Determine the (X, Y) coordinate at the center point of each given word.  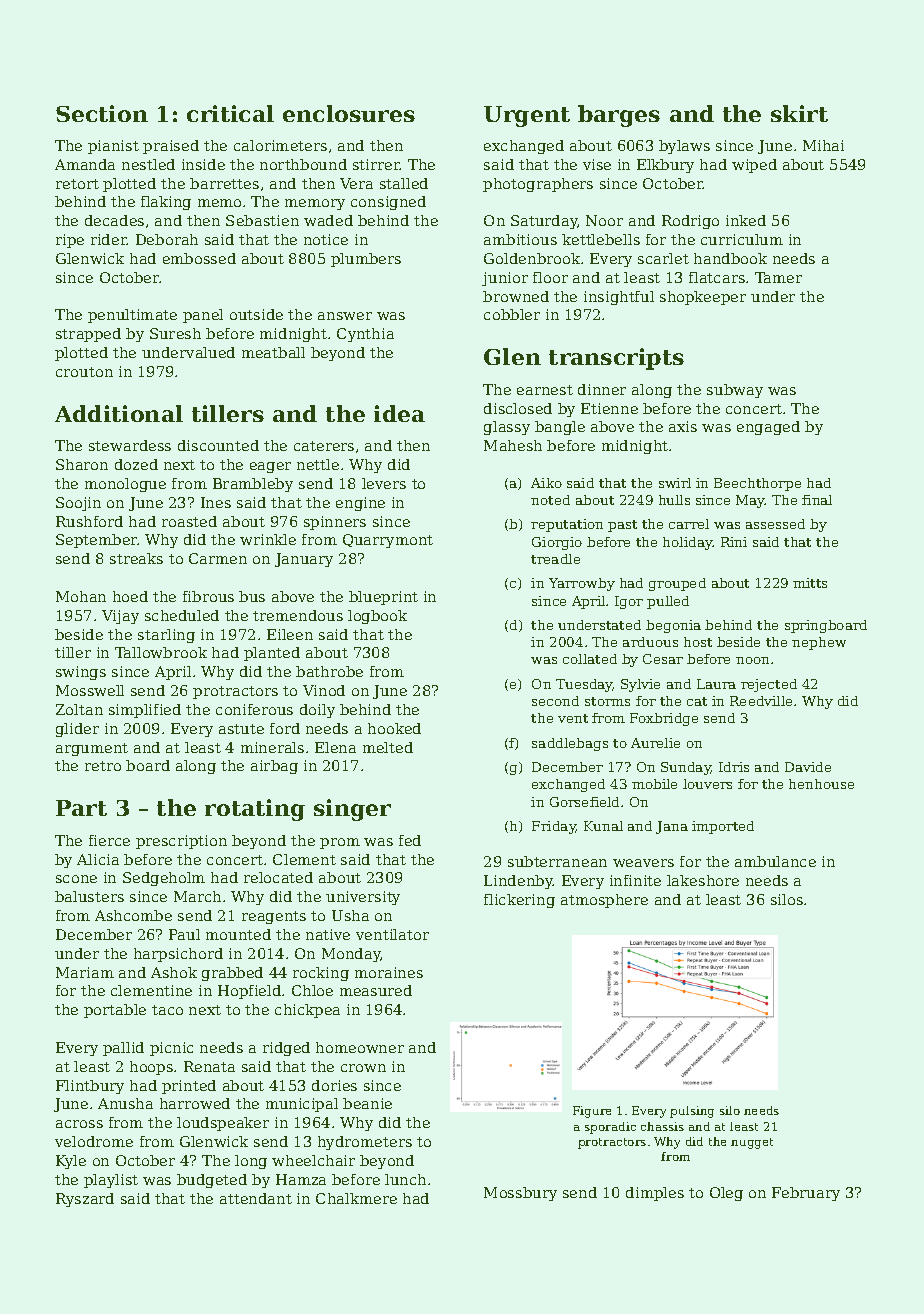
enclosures (349, 113)
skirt (799, 113)
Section (102, 113)
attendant (256, 1198)
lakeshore (703, 880)
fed (410, 840)
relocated (278, 877)
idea (399, 413)
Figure (592, 1112)
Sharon (82, 464)
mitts (810, 583)
